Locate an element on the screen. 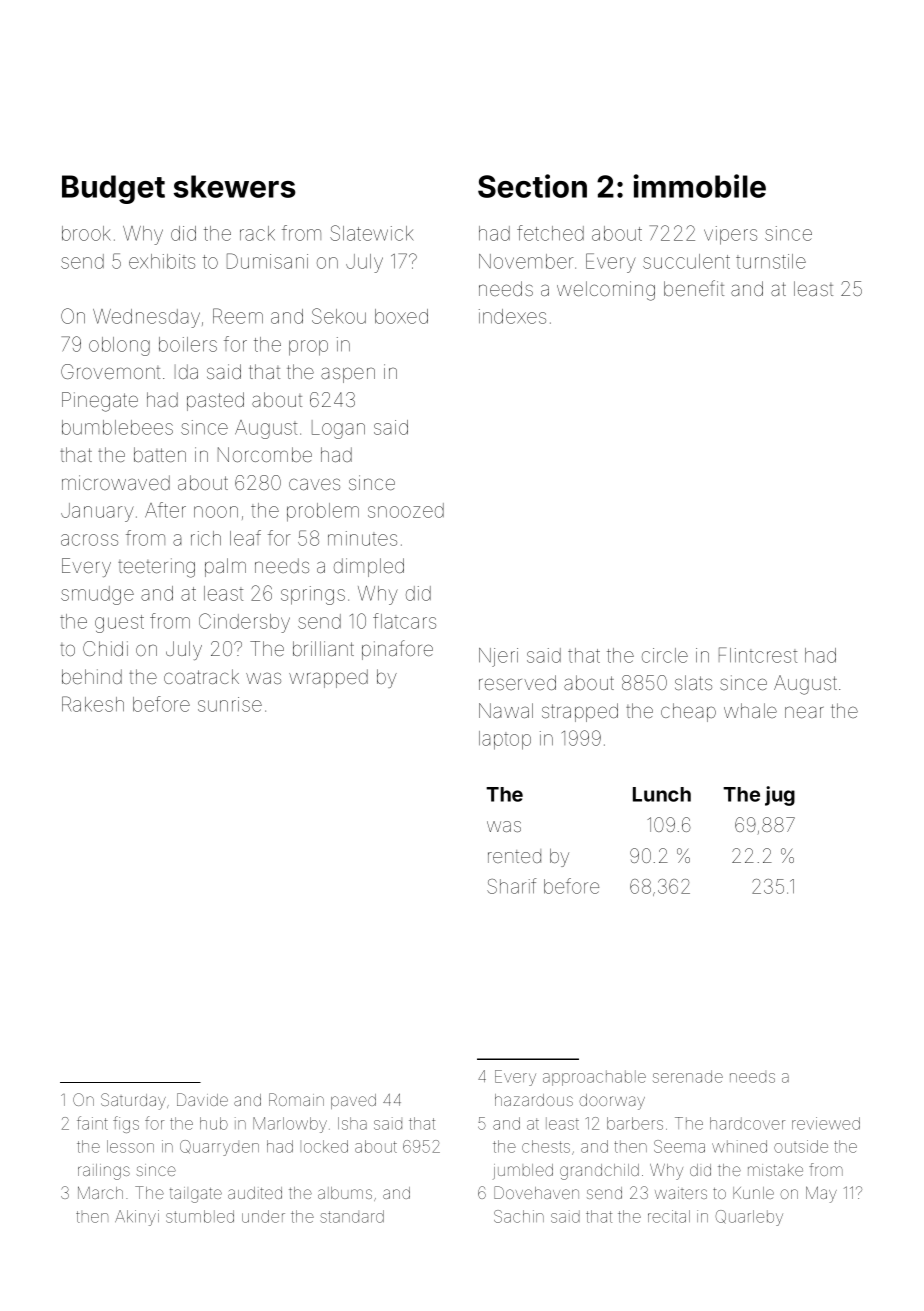  indexes is located at coordinates (512, 316).
